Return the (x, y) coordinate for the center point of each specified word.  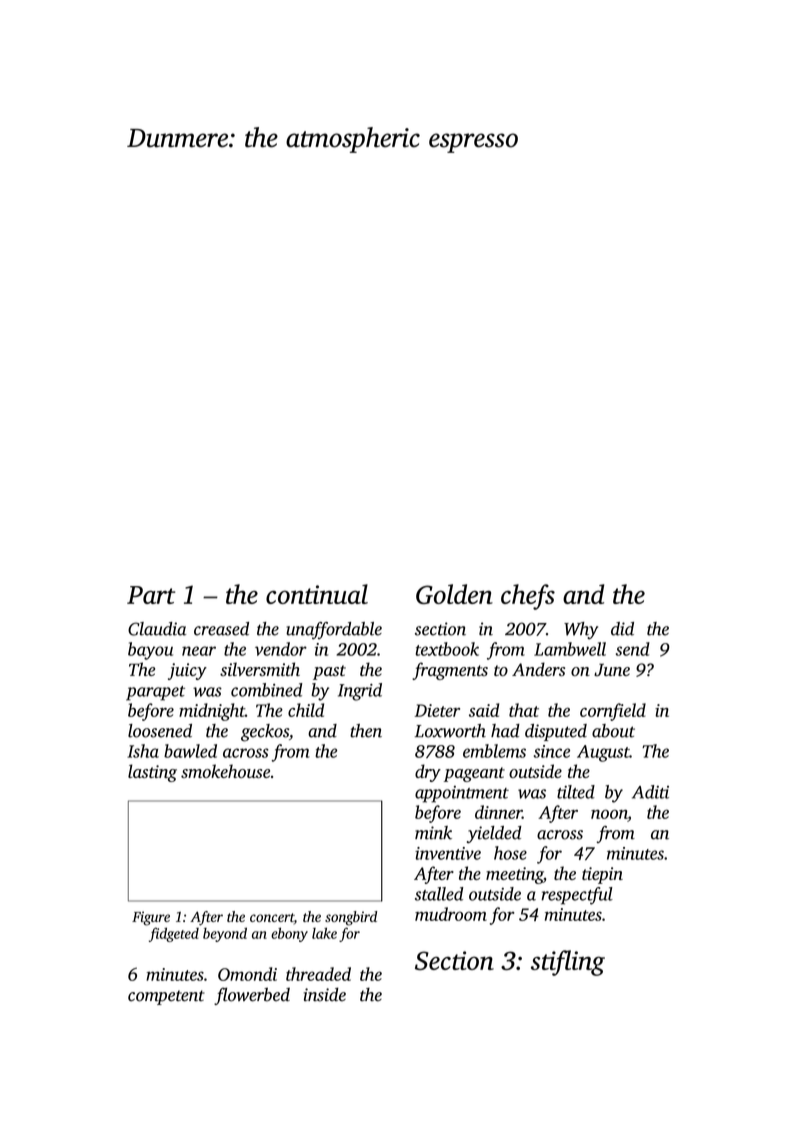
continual (317, 594)
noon (609, 814)
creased (221, 629)
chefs (528, 597)
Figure (151, 918)
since (552, 751)
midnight (212, 712)
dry (428, 773)
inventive (448, 853)
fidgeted (174, 934)
